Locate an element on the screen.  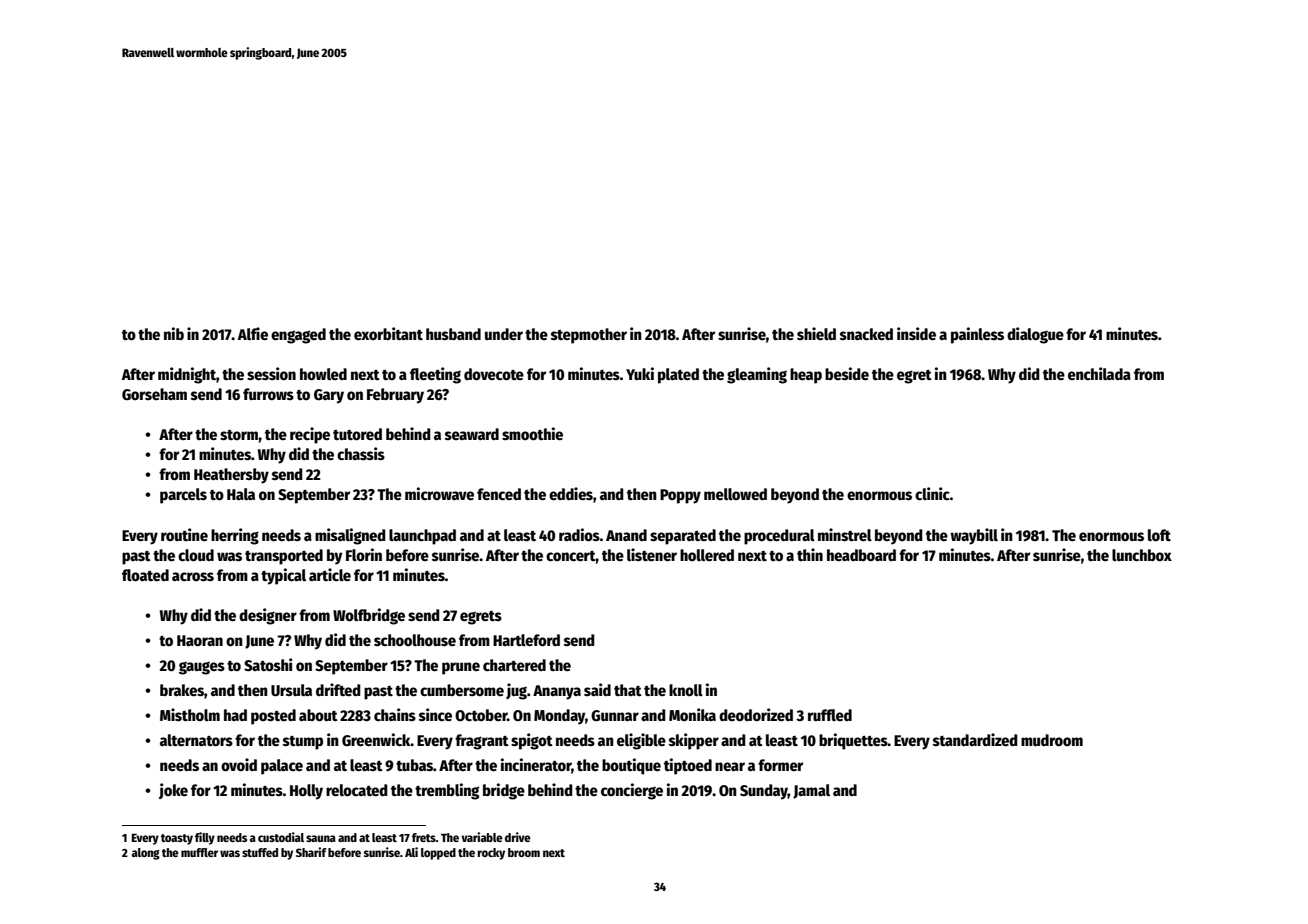
dovecote is located at coordinates (494, 374).
